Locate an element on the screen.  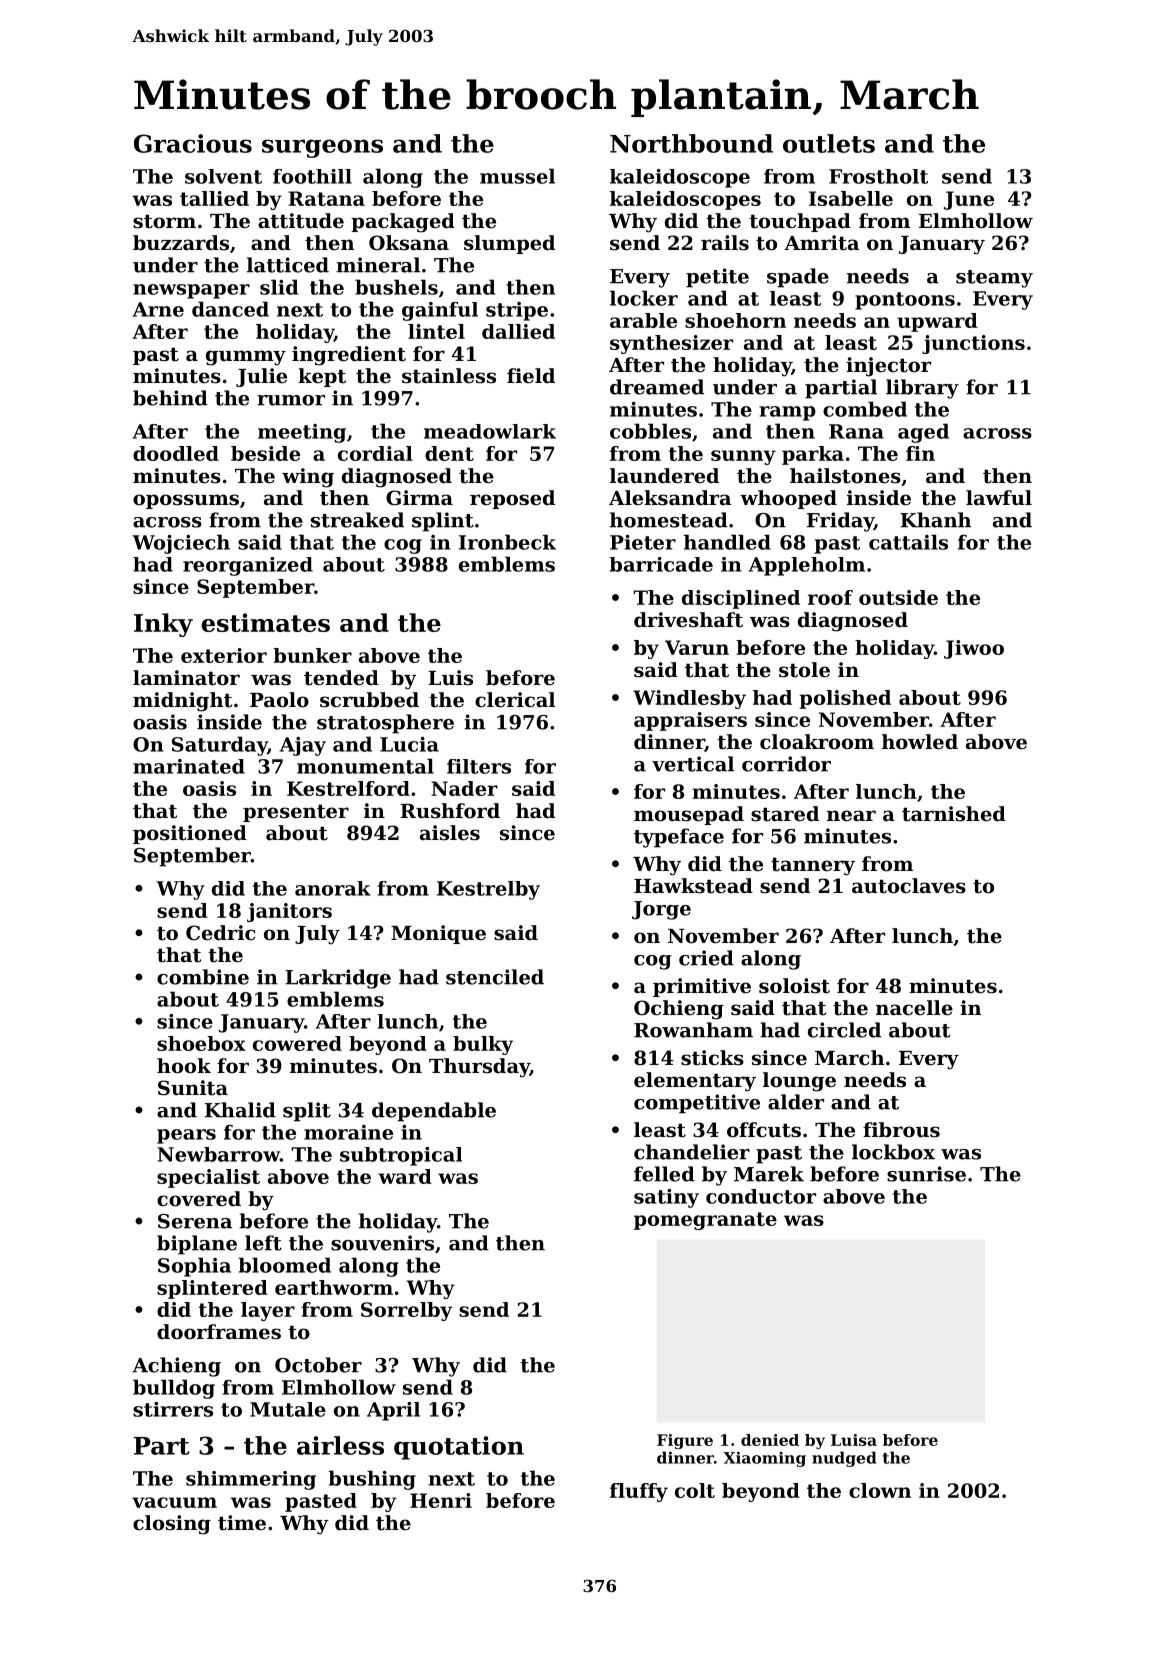
time is located at coordinates (242, 1523).
